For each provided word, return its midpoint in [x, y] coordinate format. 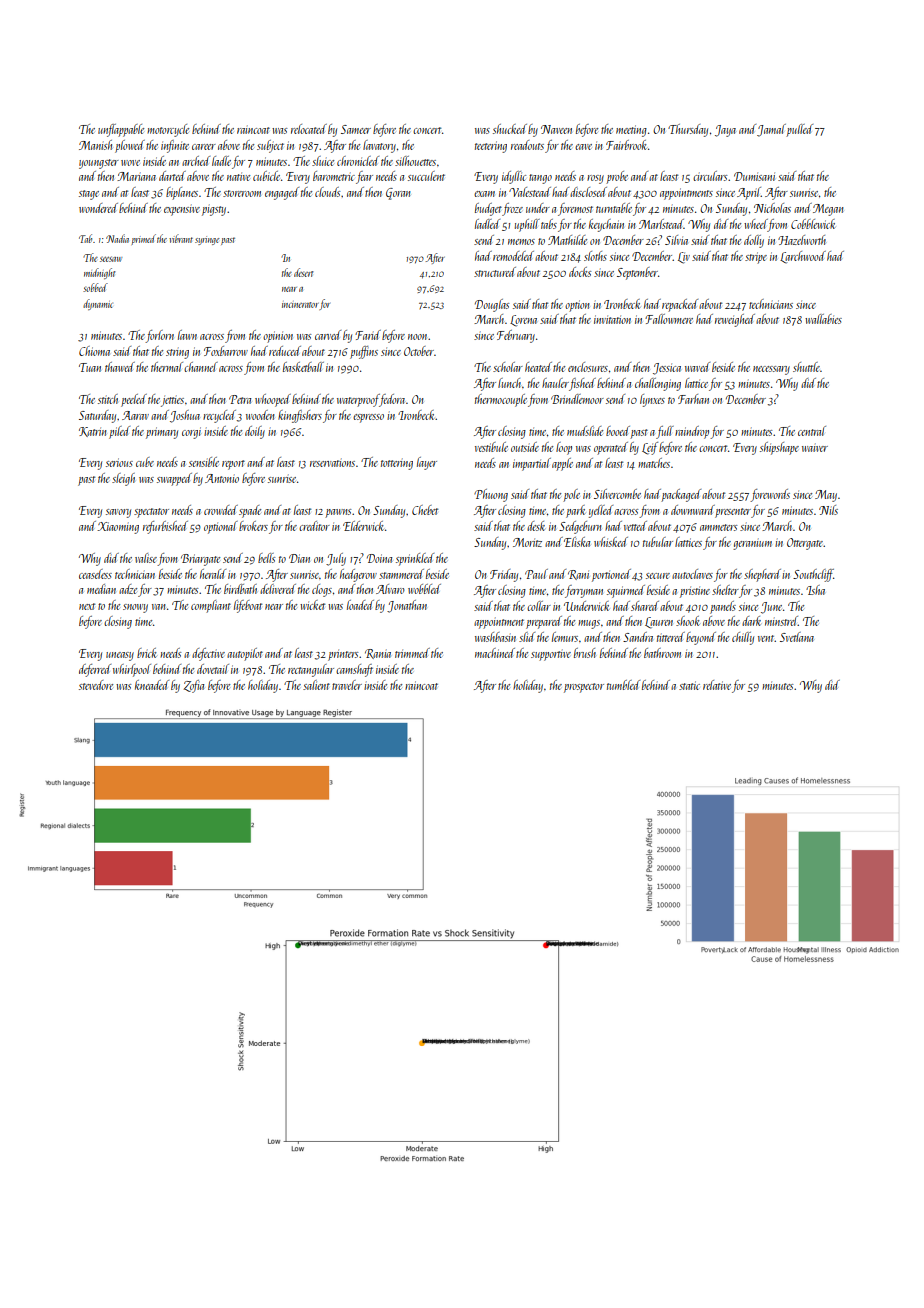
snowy [135, 608]
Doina [379, 558]
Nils [828, 510]
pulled [799, 130]
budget [488, 209]
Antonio [222, 478]
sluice [323, 161]
